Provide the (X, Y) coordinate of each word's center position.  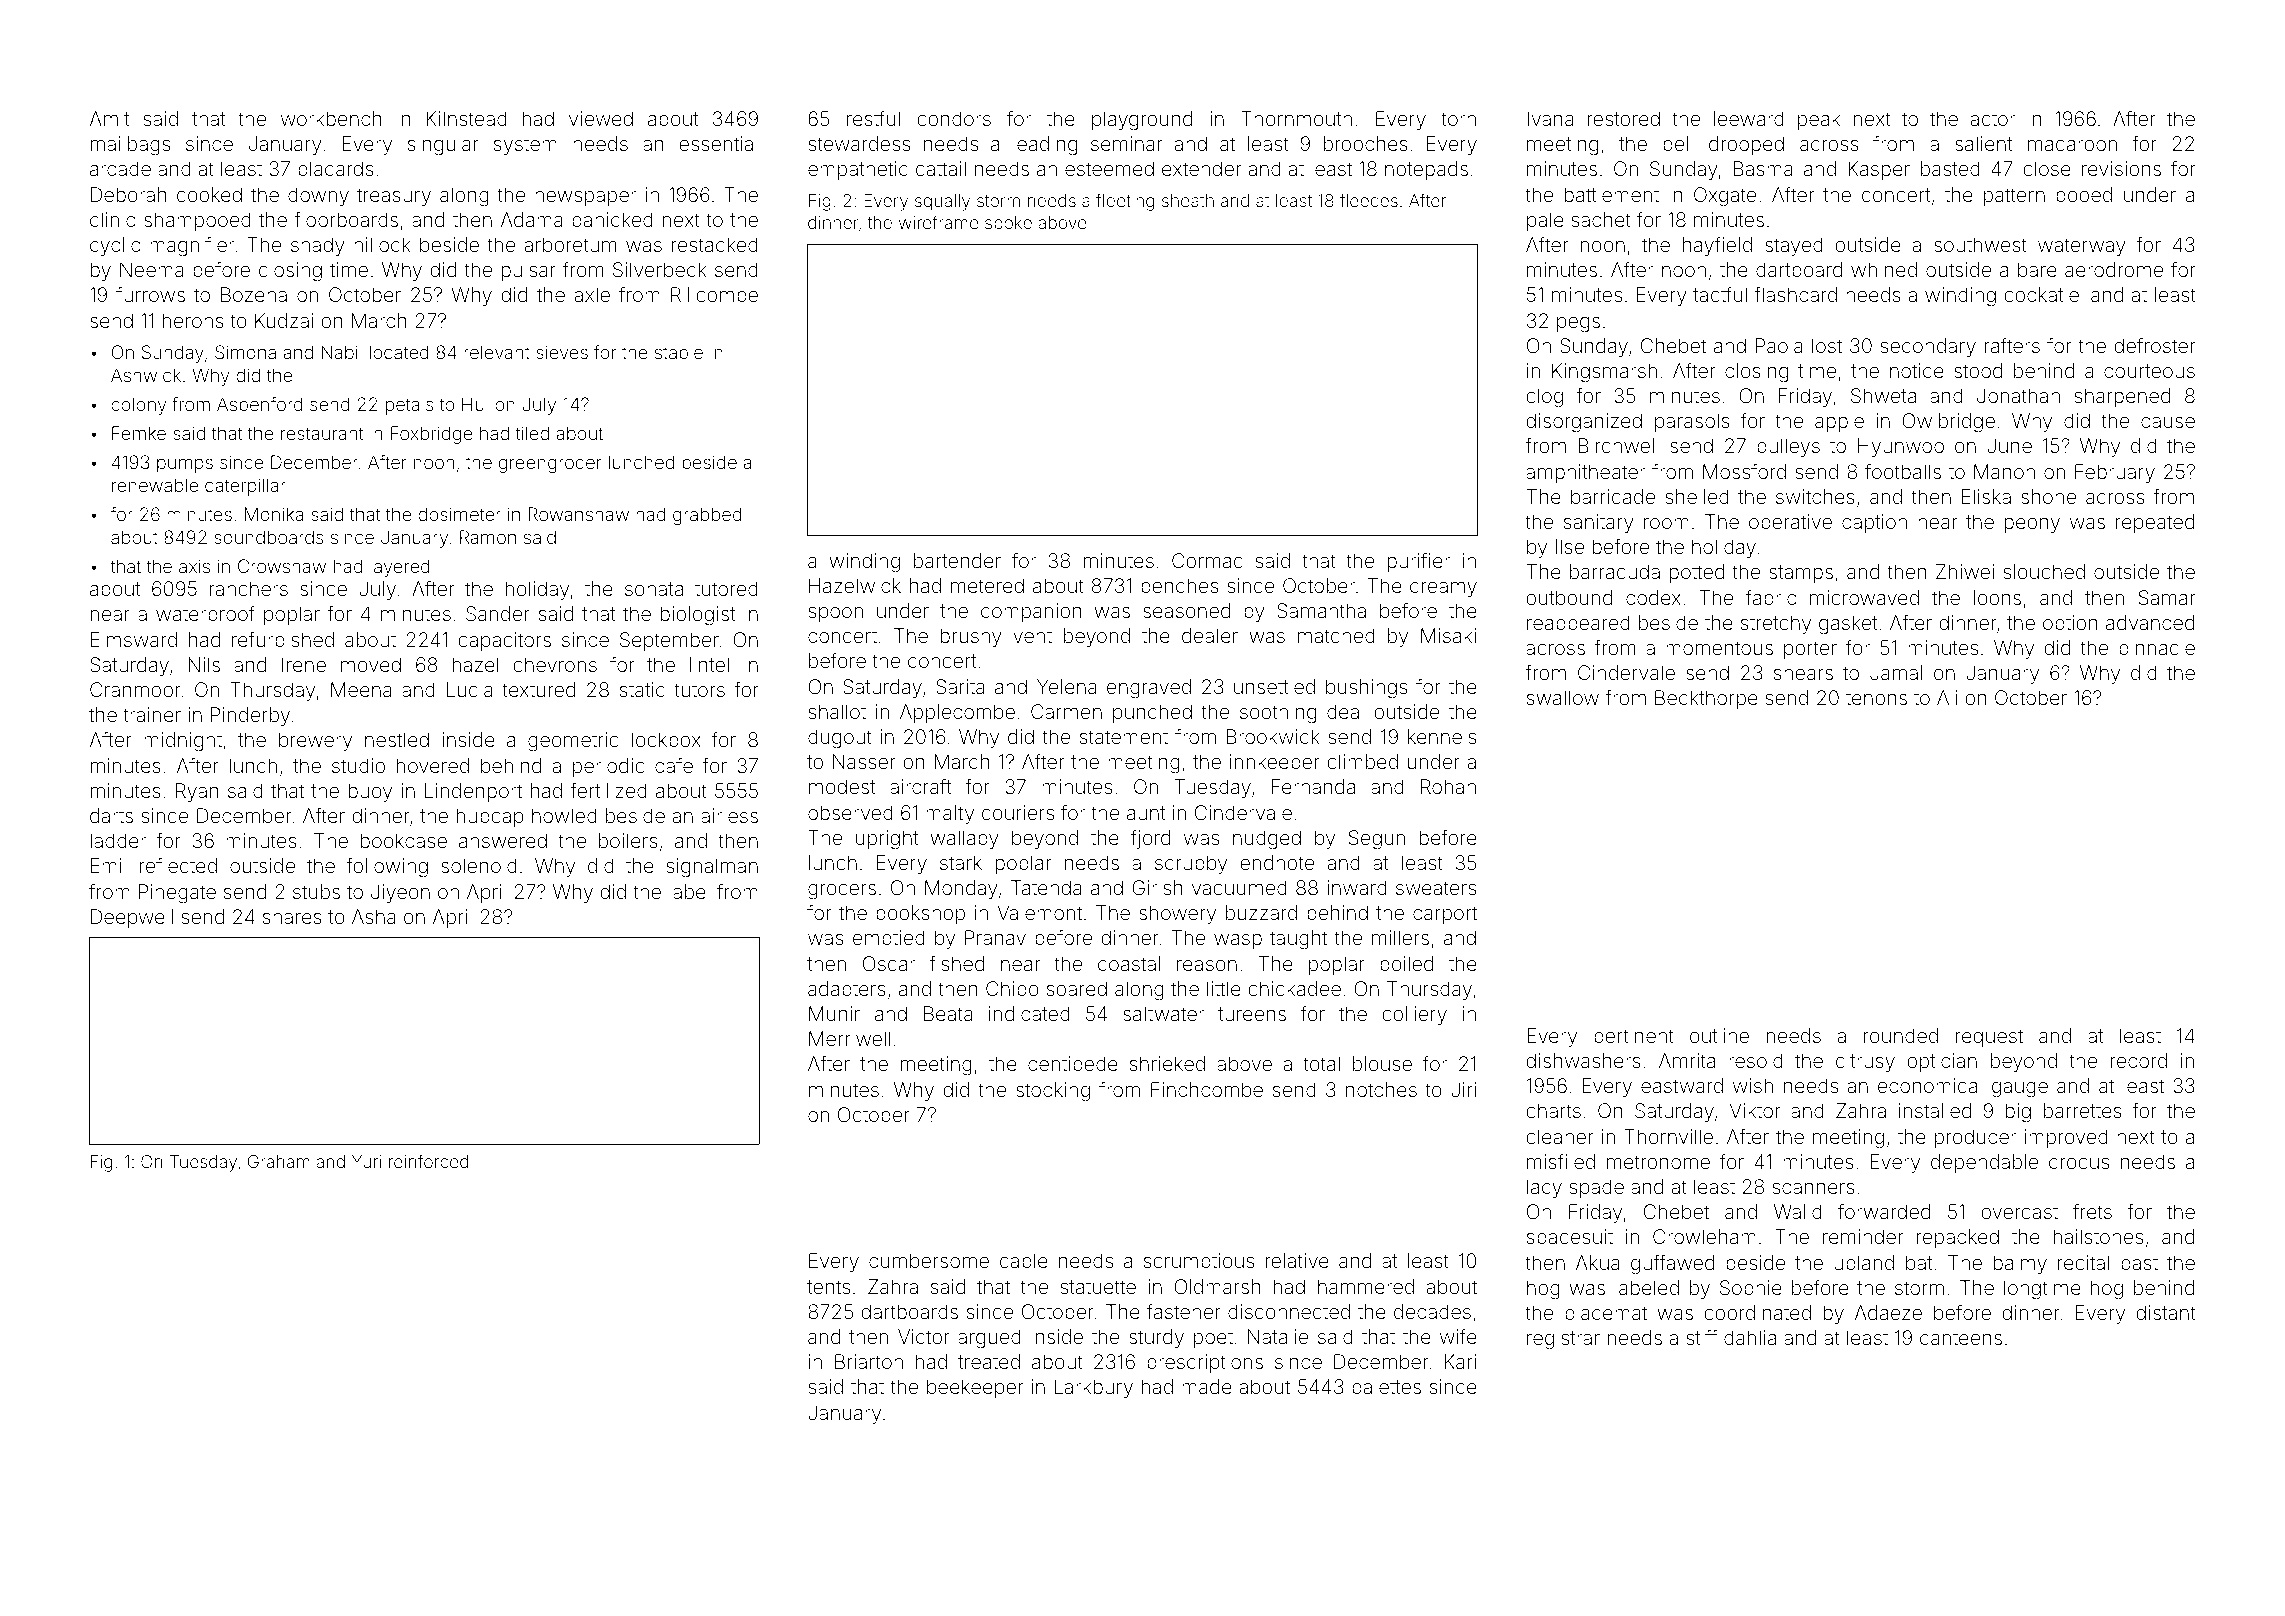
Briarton (869, 1361)
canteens (1961, 1338)
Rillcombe (714, 294)
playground (1142, 121)
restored (1624, 118)
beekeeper (975, 1388)
